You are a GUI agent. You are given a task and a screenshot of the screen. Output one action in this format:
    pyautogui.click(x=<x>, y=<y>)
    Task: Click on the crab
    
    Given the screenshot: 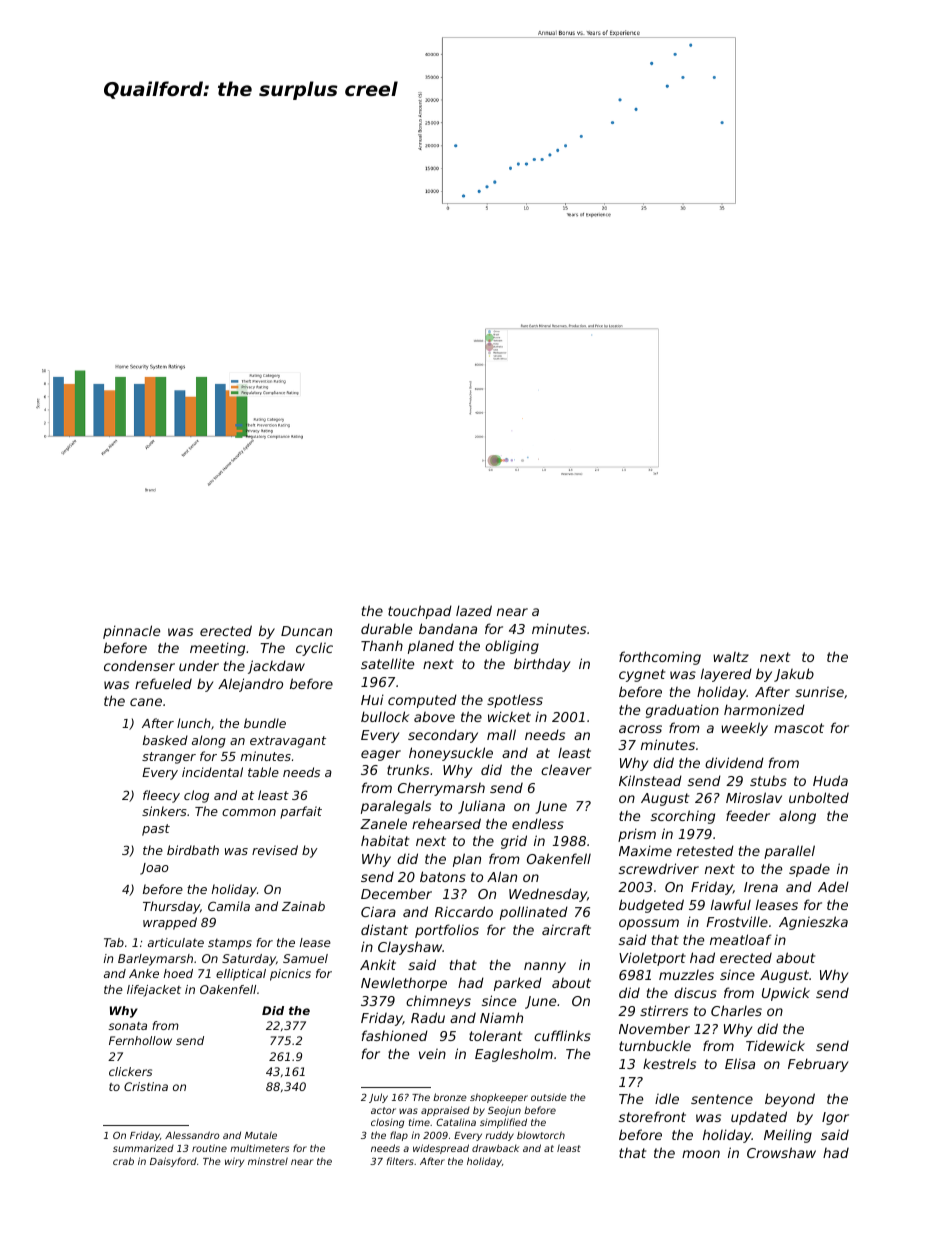 What is the action you would take?
    pyautogui.click(x=123, y=1161)
